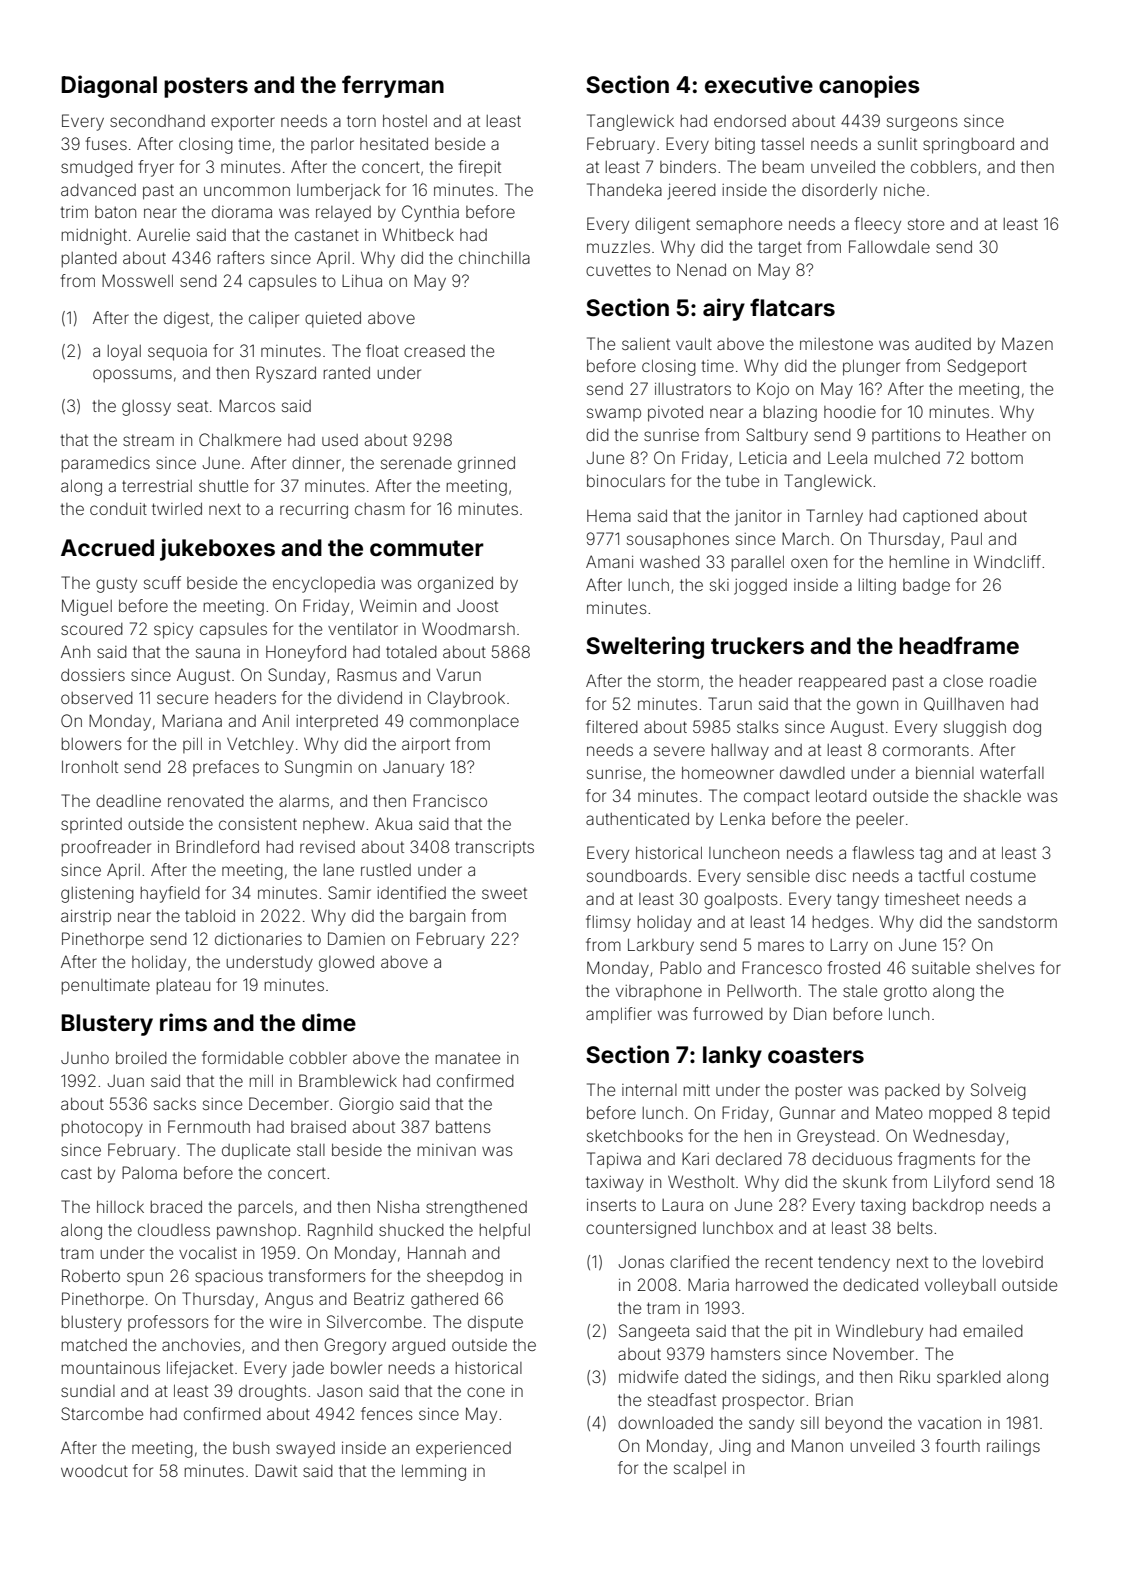 This screenshot has width=1123, height=1589. Describe the element at coordinates (922, 124) in the screenshot. I see `surgeons` at that location.
